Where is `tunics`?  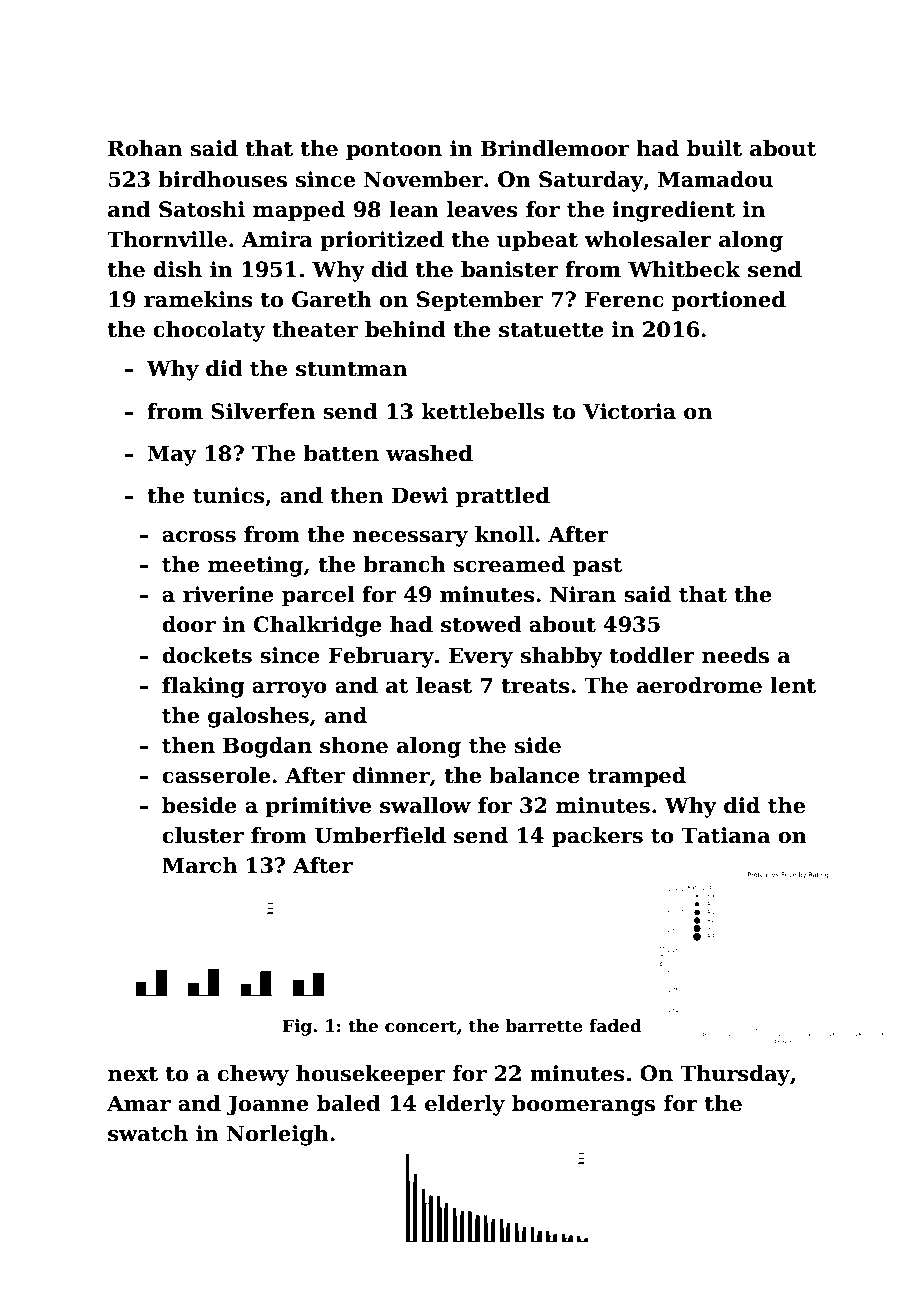
tunics is located at coordinates (229, 495).
